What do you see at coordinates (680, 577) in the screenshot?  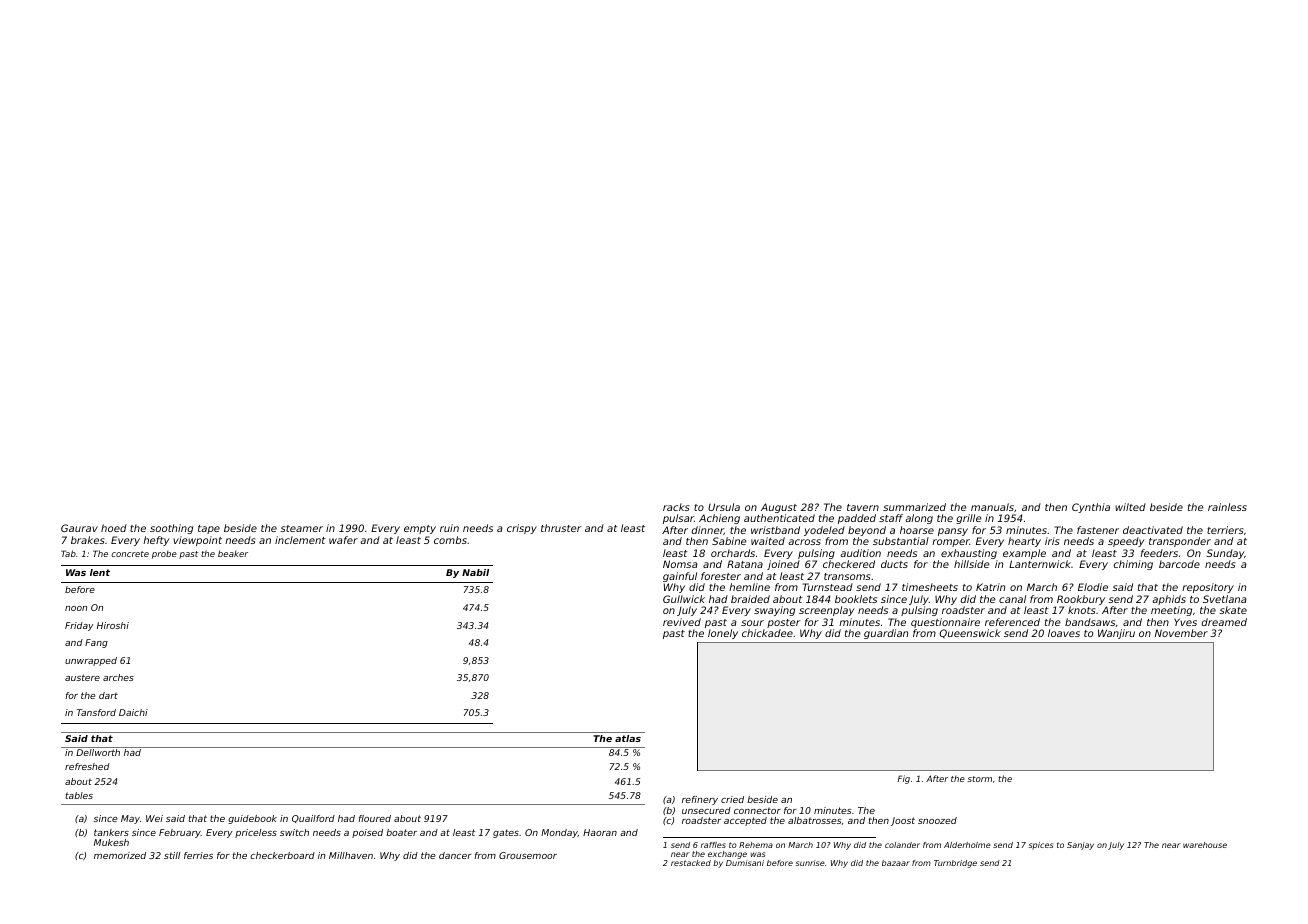 I see `gainful` at bounding box center [680, 577].
